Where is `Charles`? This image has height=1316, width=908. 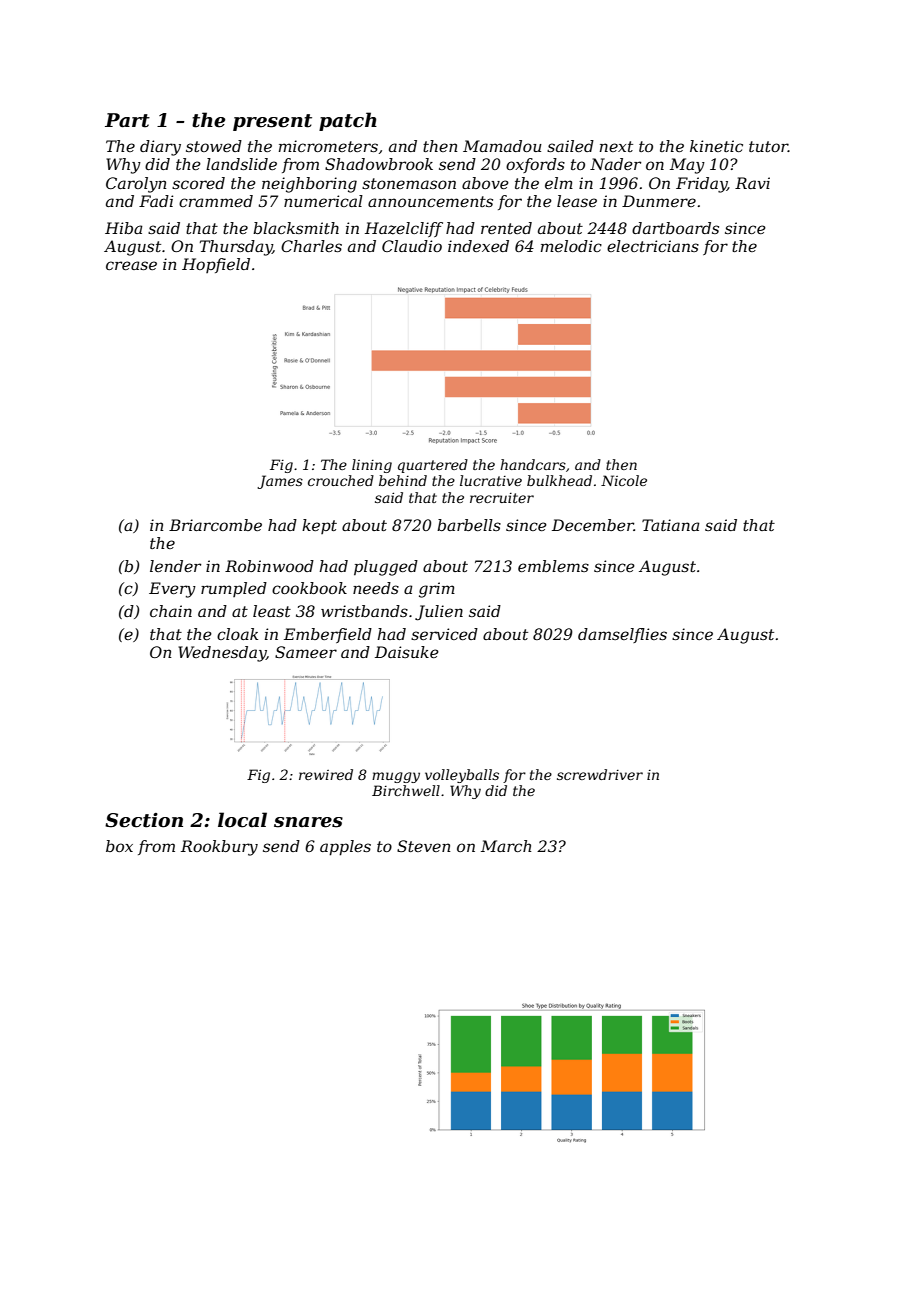 Charles is located at coordinates (311, 246).
